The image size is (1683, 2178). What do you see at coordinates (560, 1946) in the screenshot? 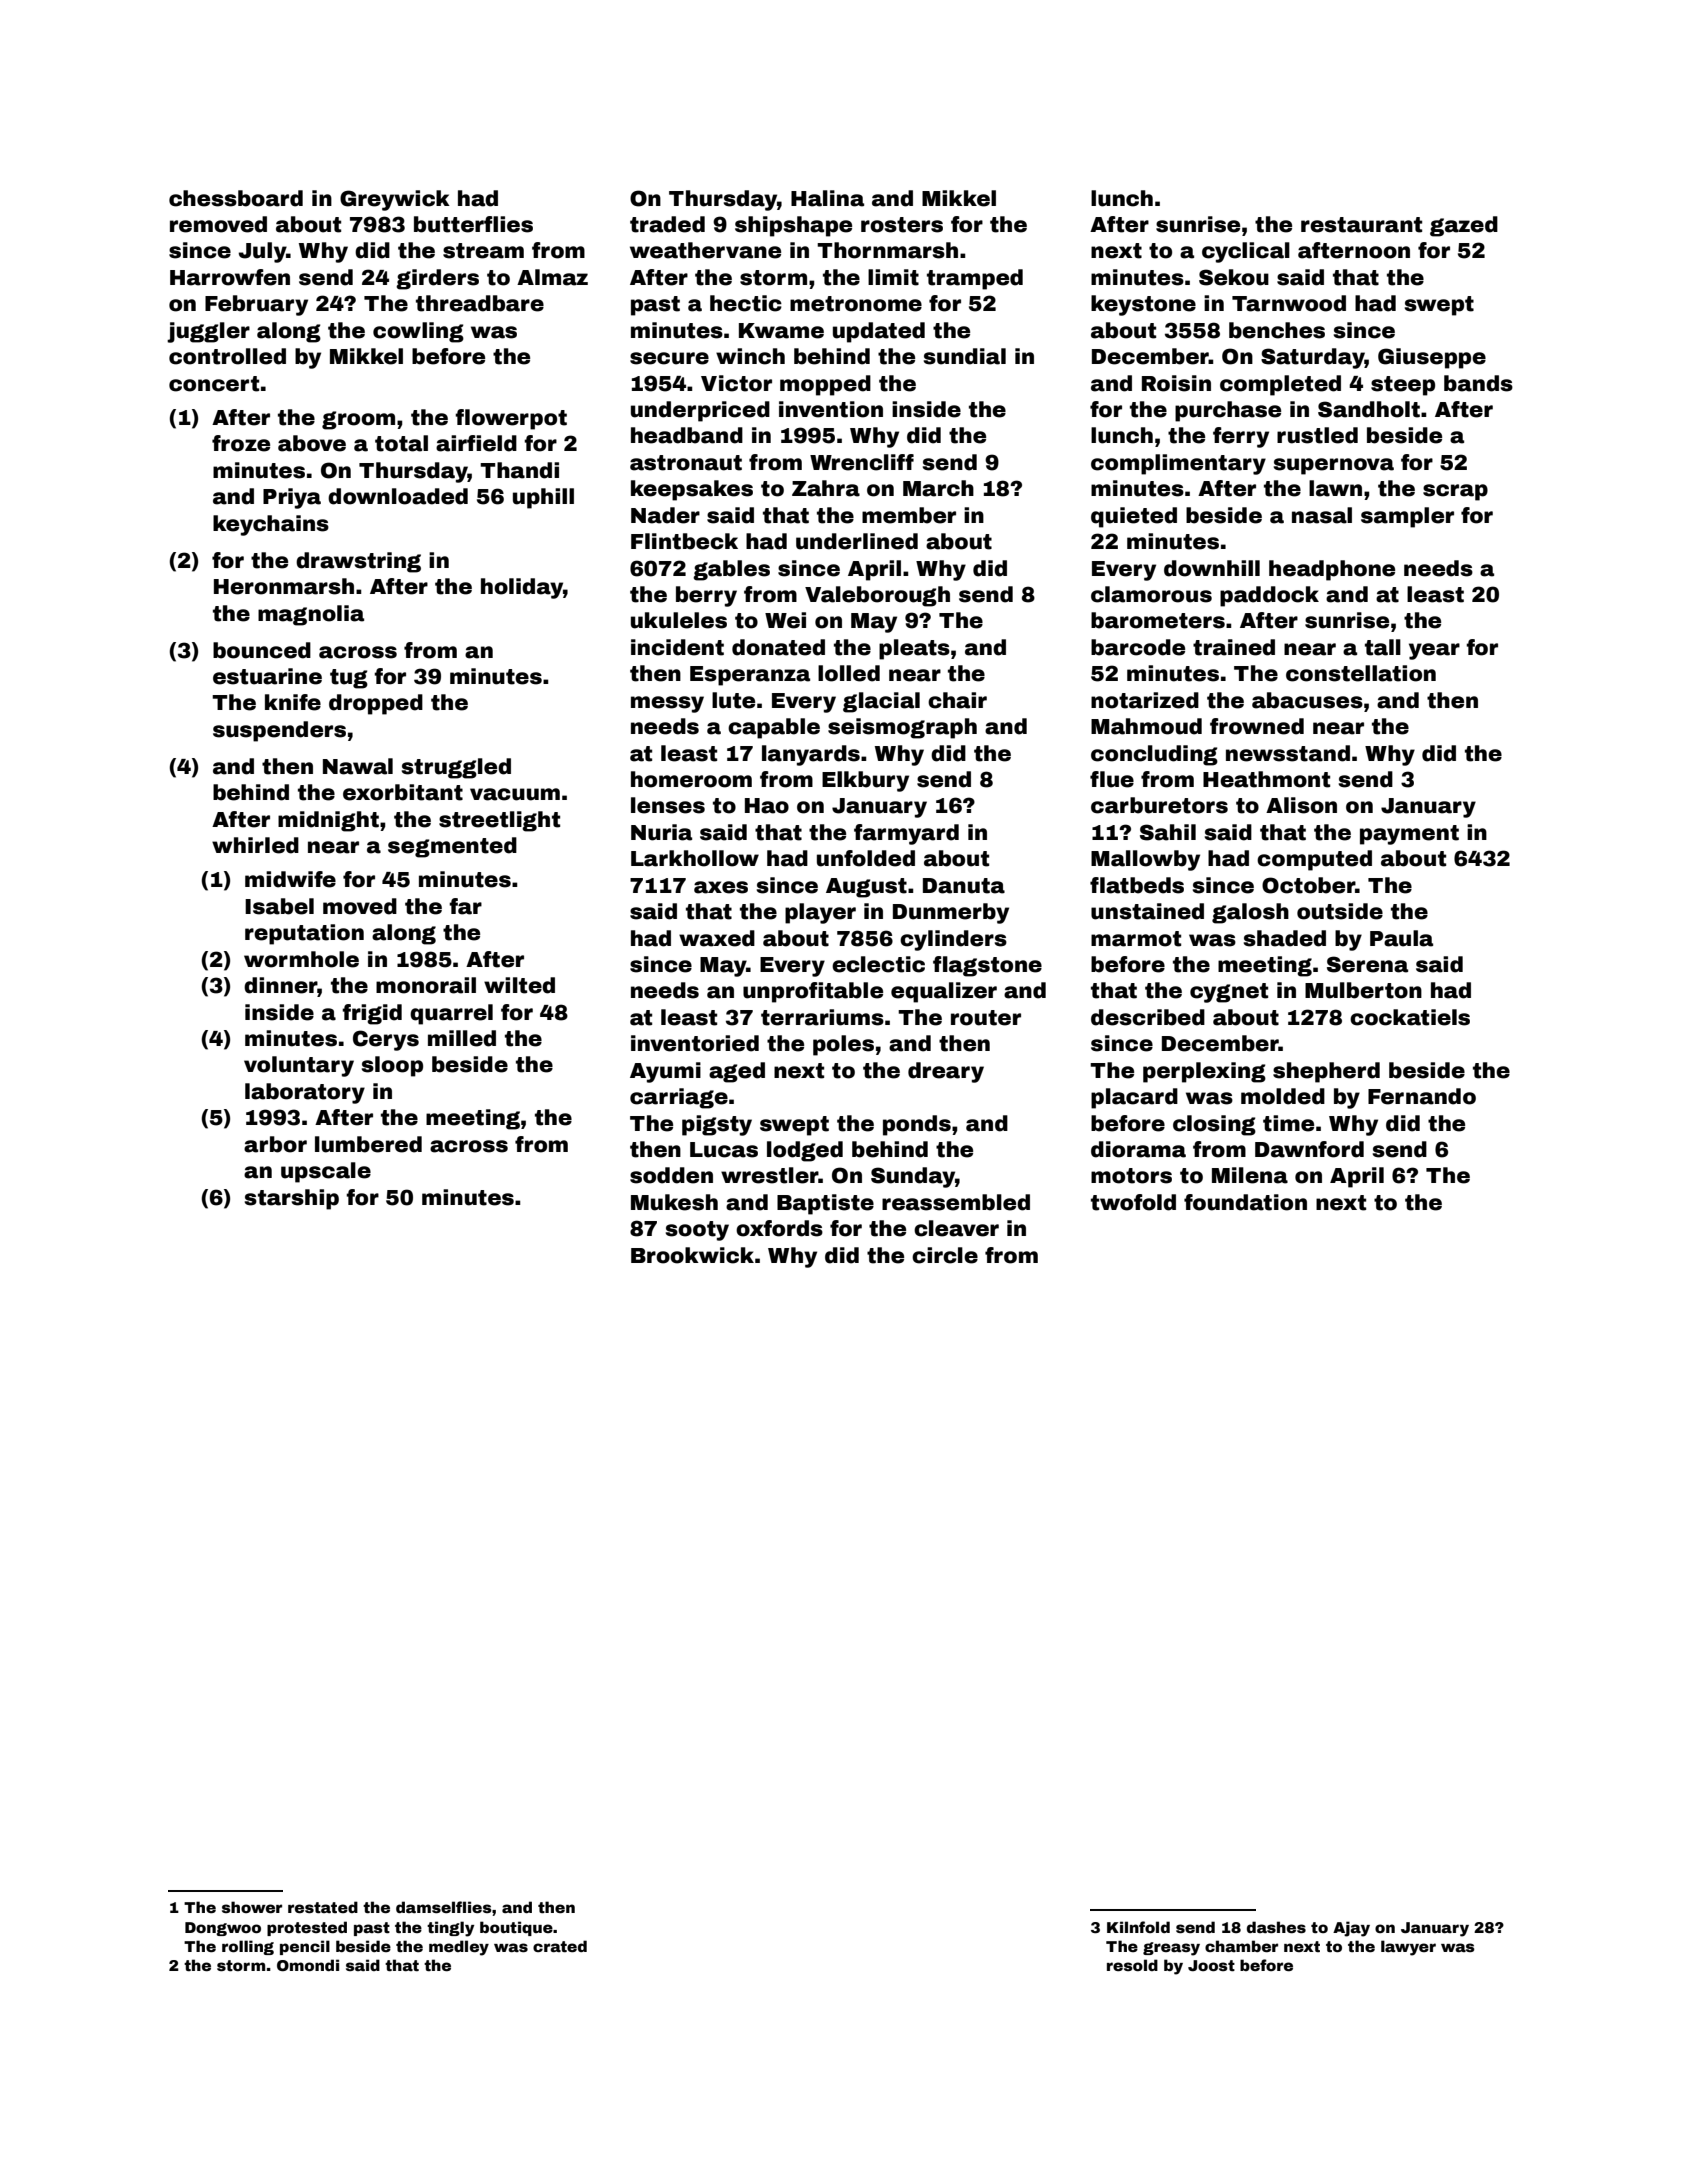
I see `crated` at bounding box center [560, 1946].
